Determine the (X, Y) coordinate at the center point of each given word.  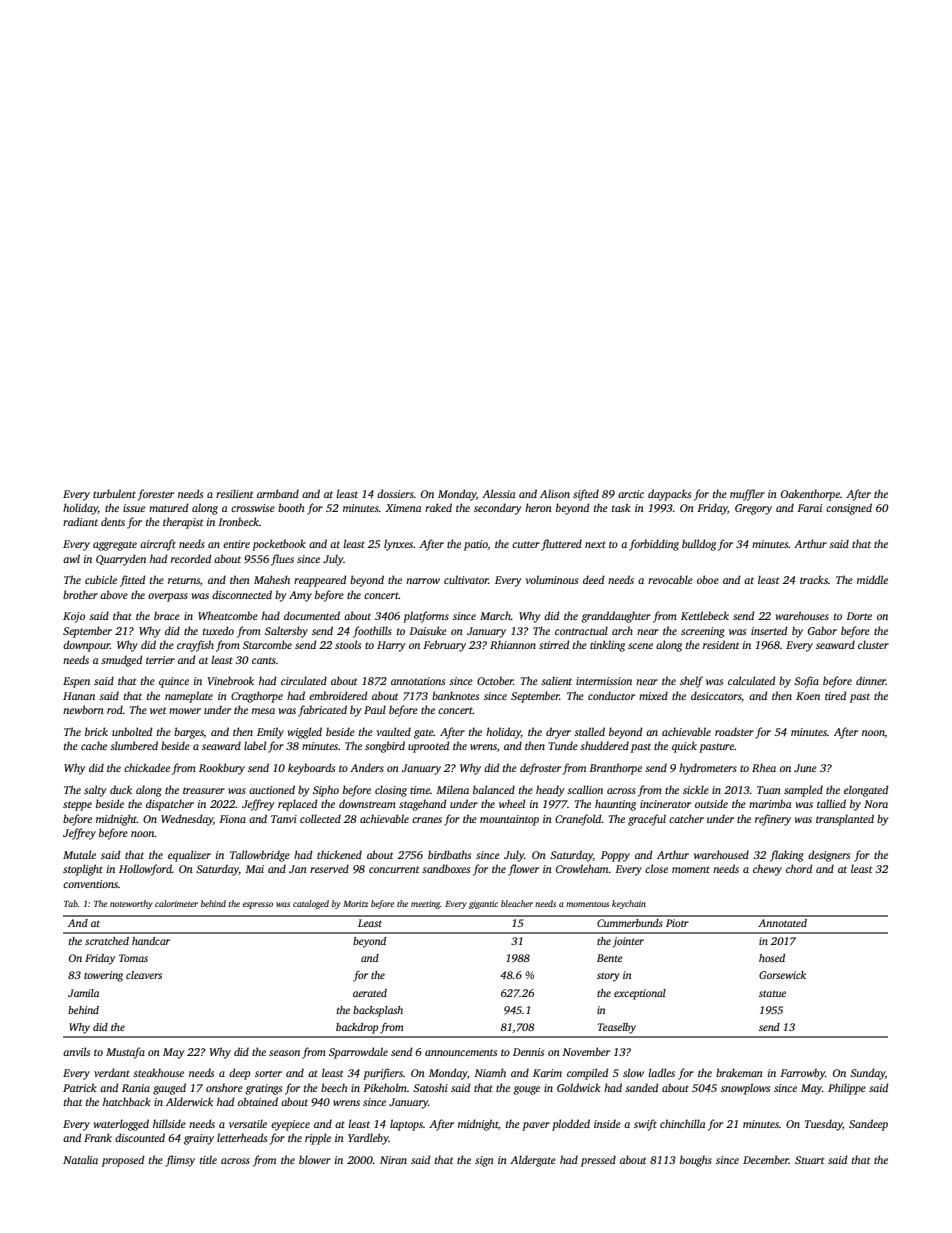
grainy (199, 1139)
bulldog (699, 545)
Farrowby (802, 1074)
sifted (586, 495)
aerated (370, 993)
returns (184, 580)
